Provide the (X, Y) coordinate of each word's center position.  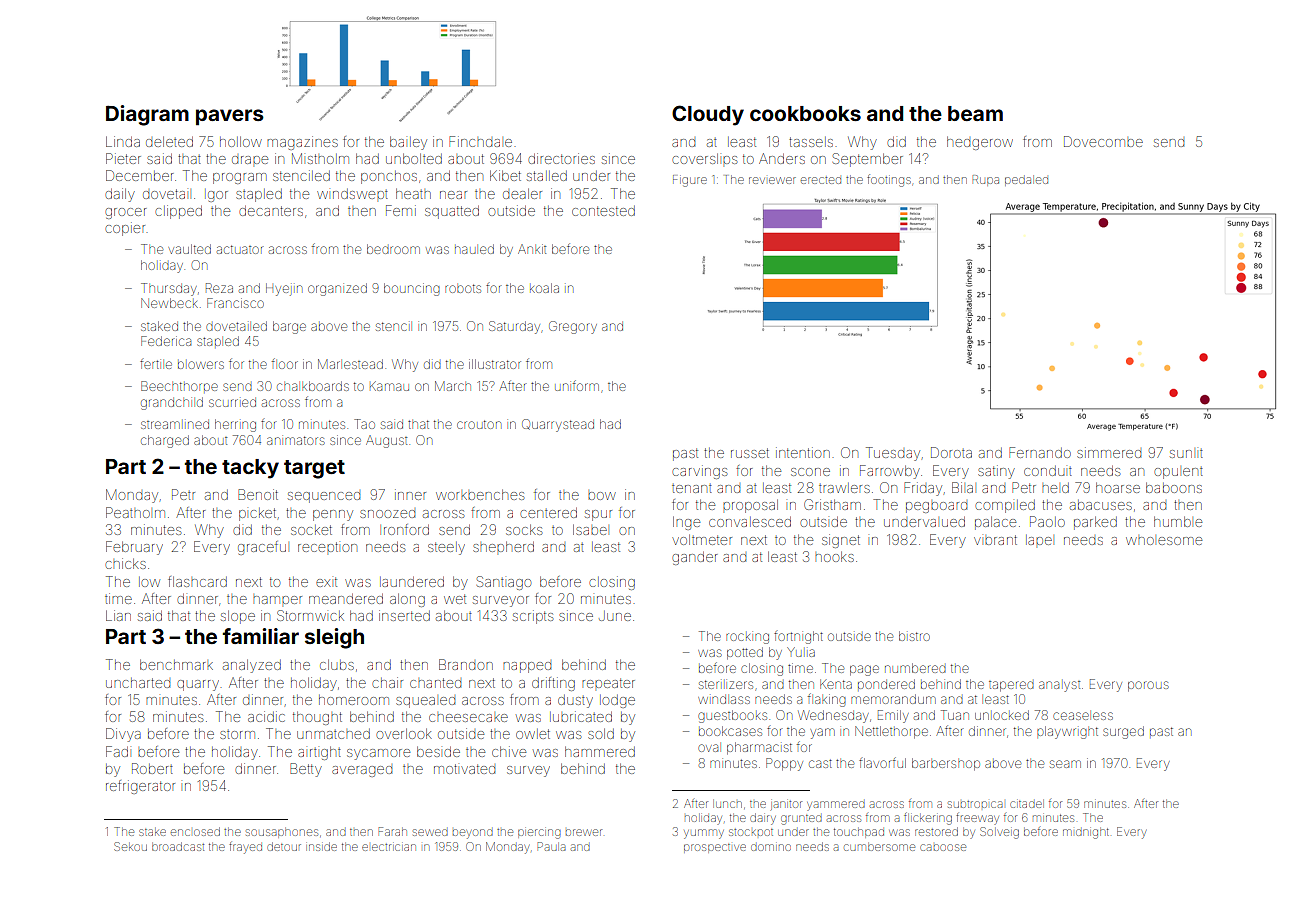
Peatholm (135, 512)
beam (975, 113)
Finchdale (480, 141)
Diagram (147, 115)
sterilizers (726, 684)
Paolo (1047, 521)
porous (1148, 686)
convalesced (750, 522)
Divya (123, 735)
